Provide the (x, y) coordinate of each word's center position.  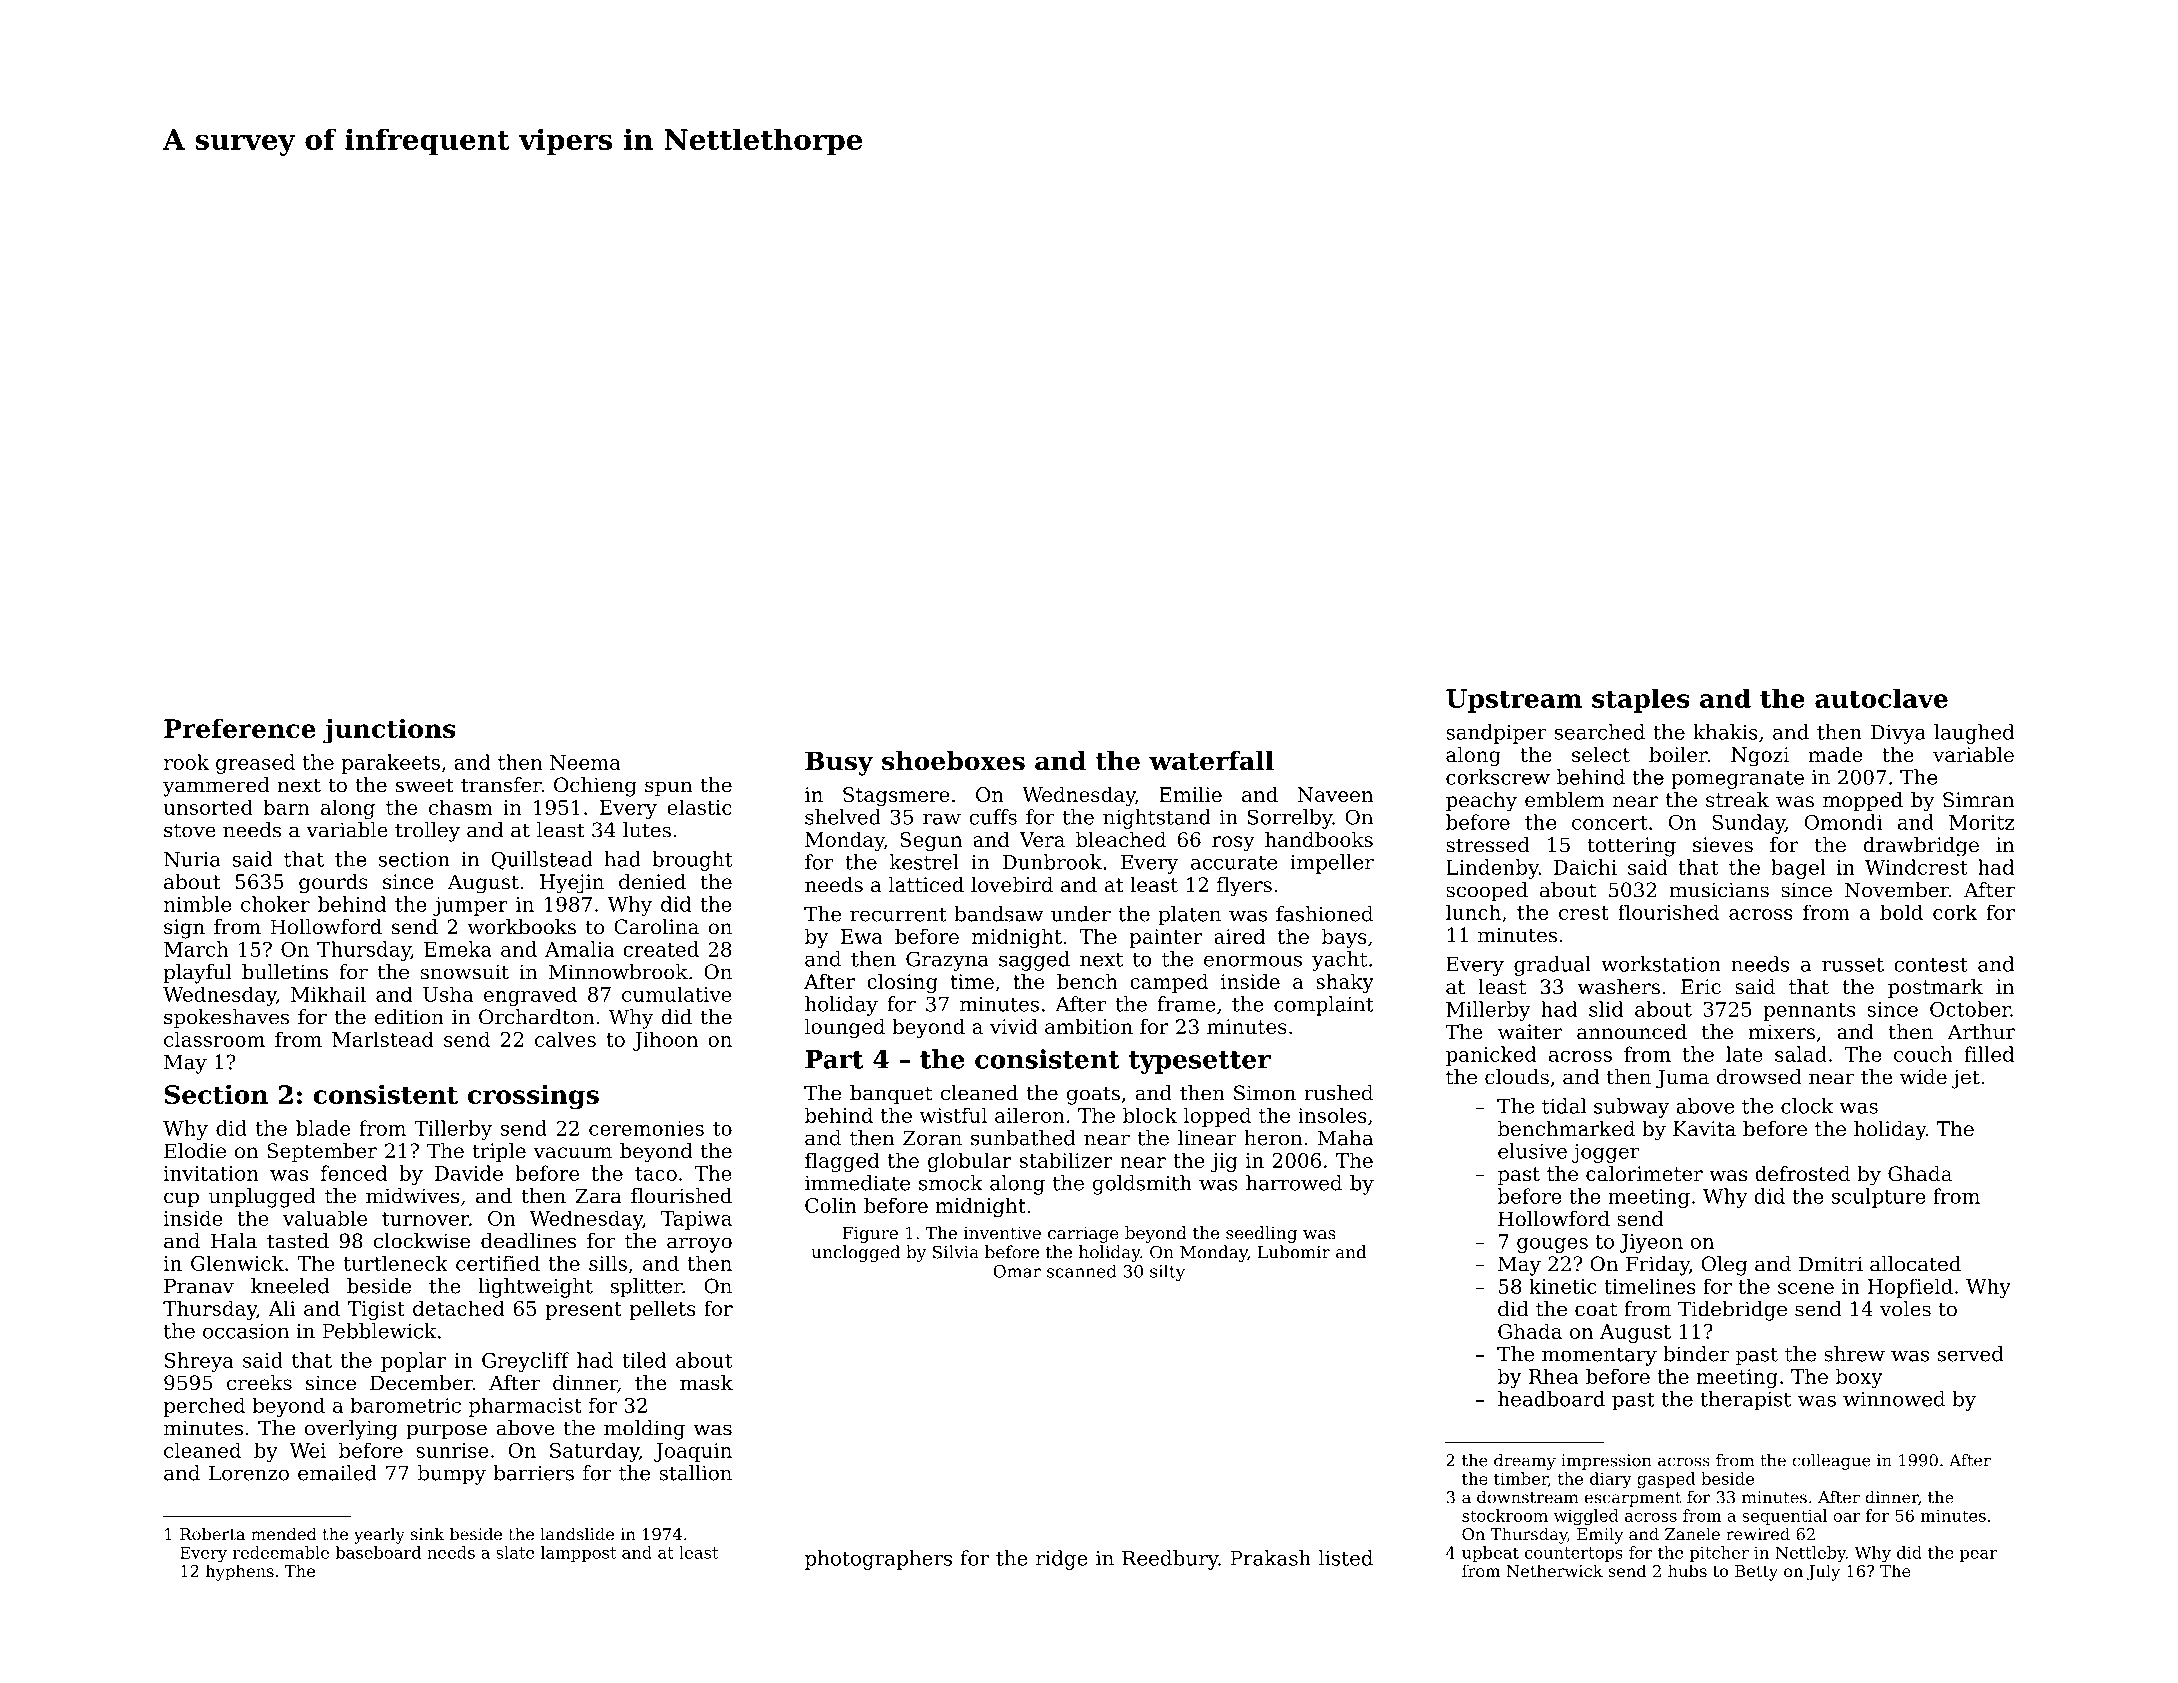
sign (184, 929)
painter (1165, 938)
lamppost (578, 1554)
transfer (501, 785)
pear (1978, 1556)
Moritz (1981, 822)
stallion (695, 1473)
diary (1611, 1480)
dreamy (1525, 1462)
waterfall (1211, 761)
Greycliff (526, 1362)
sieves (1723, 845)
